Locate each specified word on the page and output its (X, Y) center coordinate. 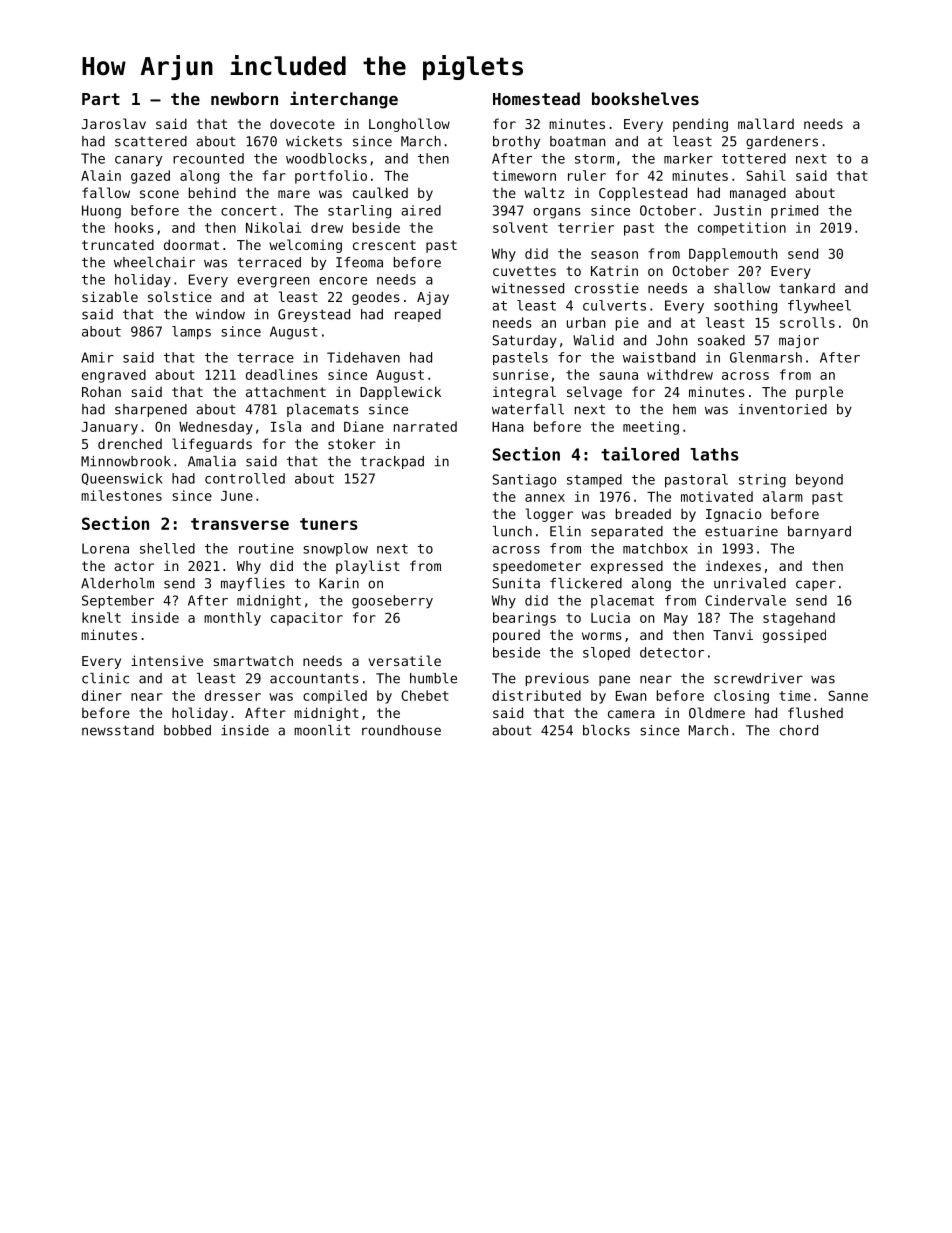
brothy (516, 142)
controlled (245, 478)
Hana (508, 427)
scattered (151, 141)
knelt (101, 617)
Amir (97, 357)
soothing (745, 307)
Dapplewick (400, 393)
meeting (651, 428)
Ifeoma (359, 262)
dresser (233, 695)
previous (557, 679)
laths (714, 454)
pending (700, 125)
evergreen (273, 282)
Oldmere (717, 712)
